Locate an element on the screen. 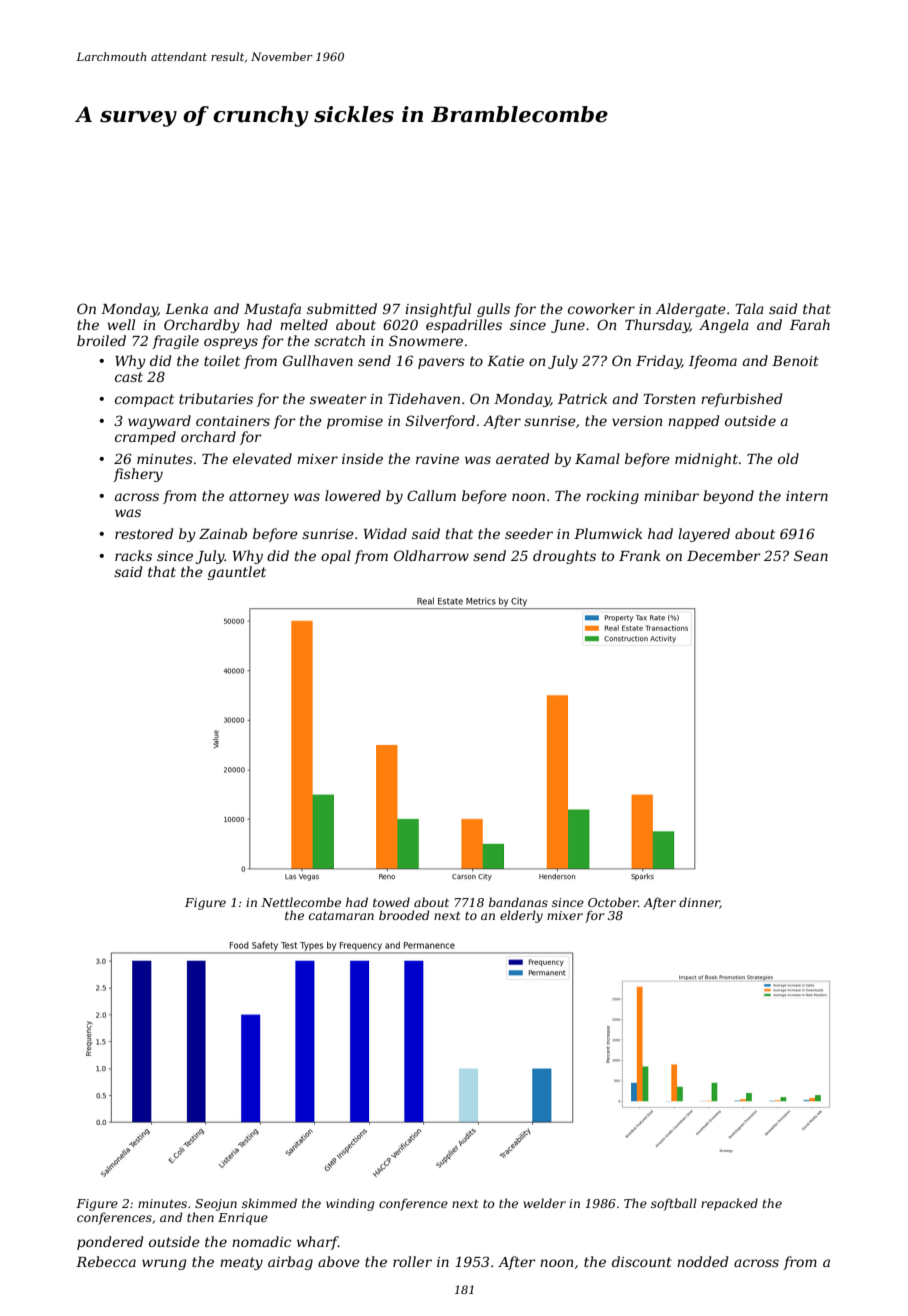  wrung is located at coordinates (164, 1264).
